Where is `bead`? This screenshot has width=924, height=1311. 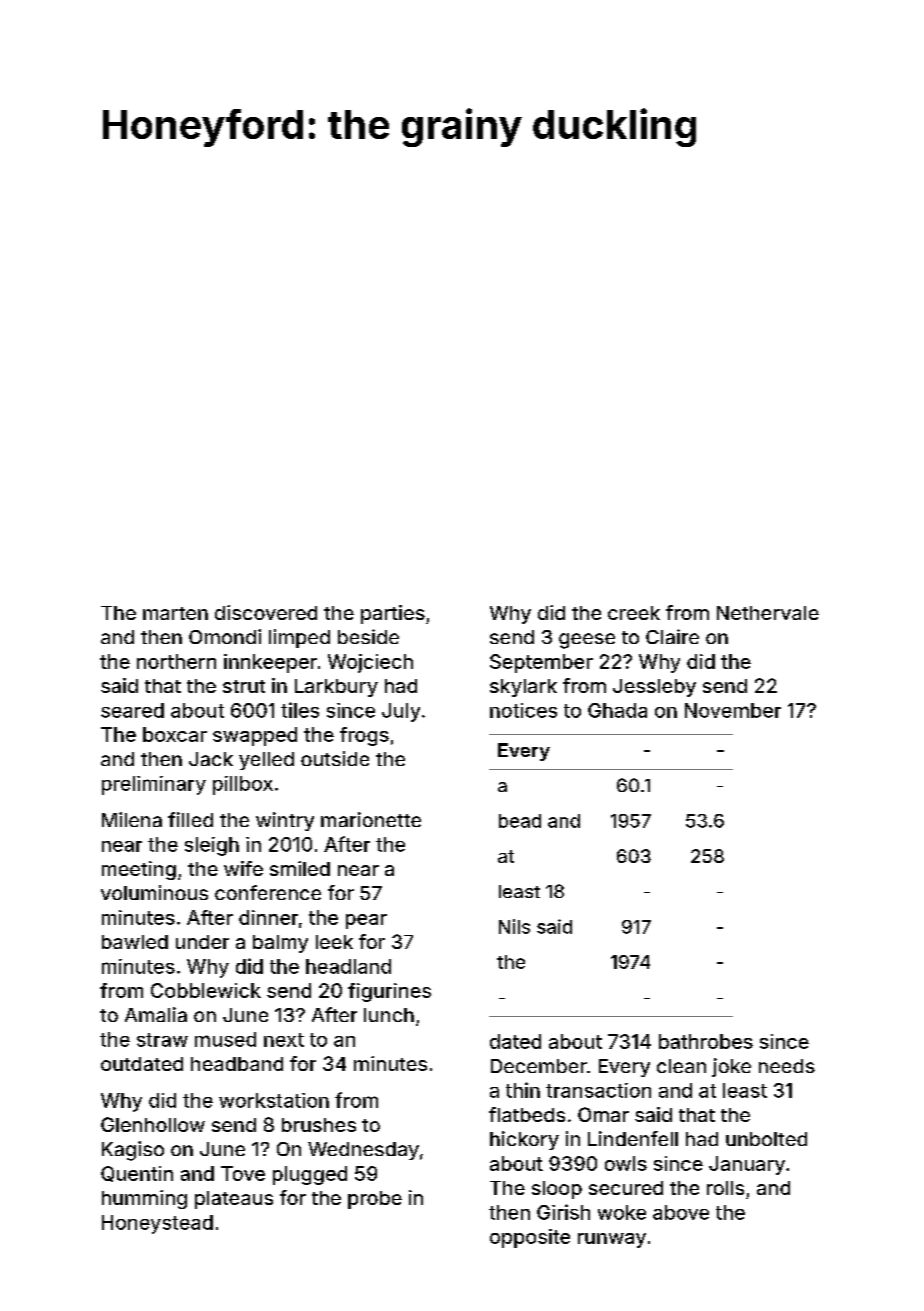 bead is located at coordinates (520, 821).
